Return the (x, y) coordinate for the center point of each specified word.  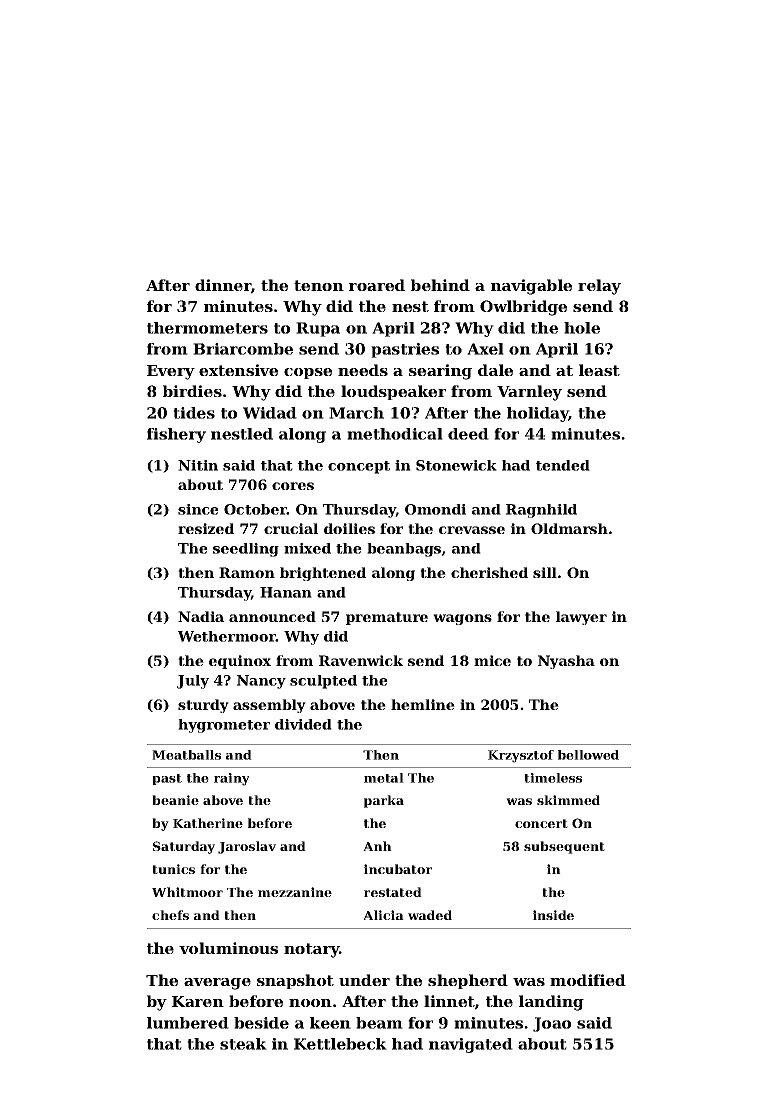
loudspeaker (393, 392)
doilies (349, 528)
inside (553, 915)
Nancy (261, 682)
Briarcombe (243, 349)
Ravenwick (361, 660)
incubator (398, 869)
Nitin (198, 465)
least (599, 370)
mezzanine (295, 892)
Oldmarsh (569, 528)
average (217, 984)
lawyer (581, 618)
